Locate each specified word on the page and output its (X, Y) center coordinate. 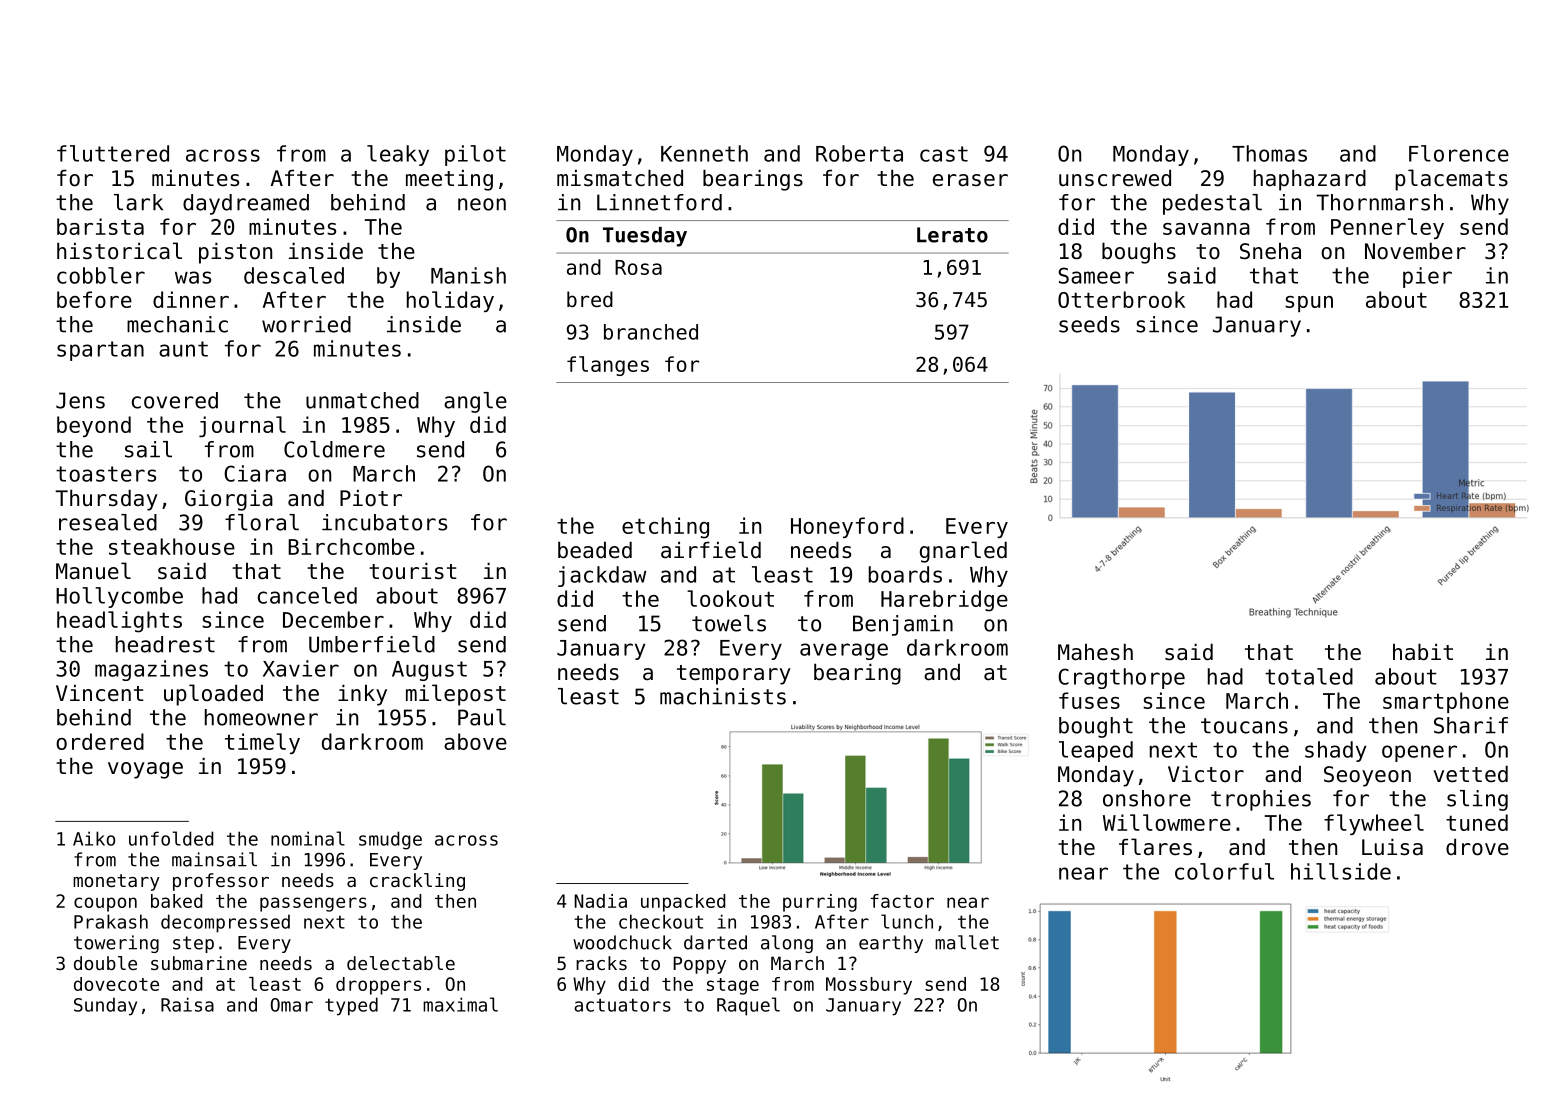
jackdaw (602, 576)
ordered (100, 741)
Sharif (1471, 725)
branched (651, 332)
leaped (1096, 751)
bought (1096, 727)
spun (1309, 304)
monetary (116, 882)
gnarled (963, 552)
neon (482, 204)
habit (1423, 652)
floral (262, 522)
